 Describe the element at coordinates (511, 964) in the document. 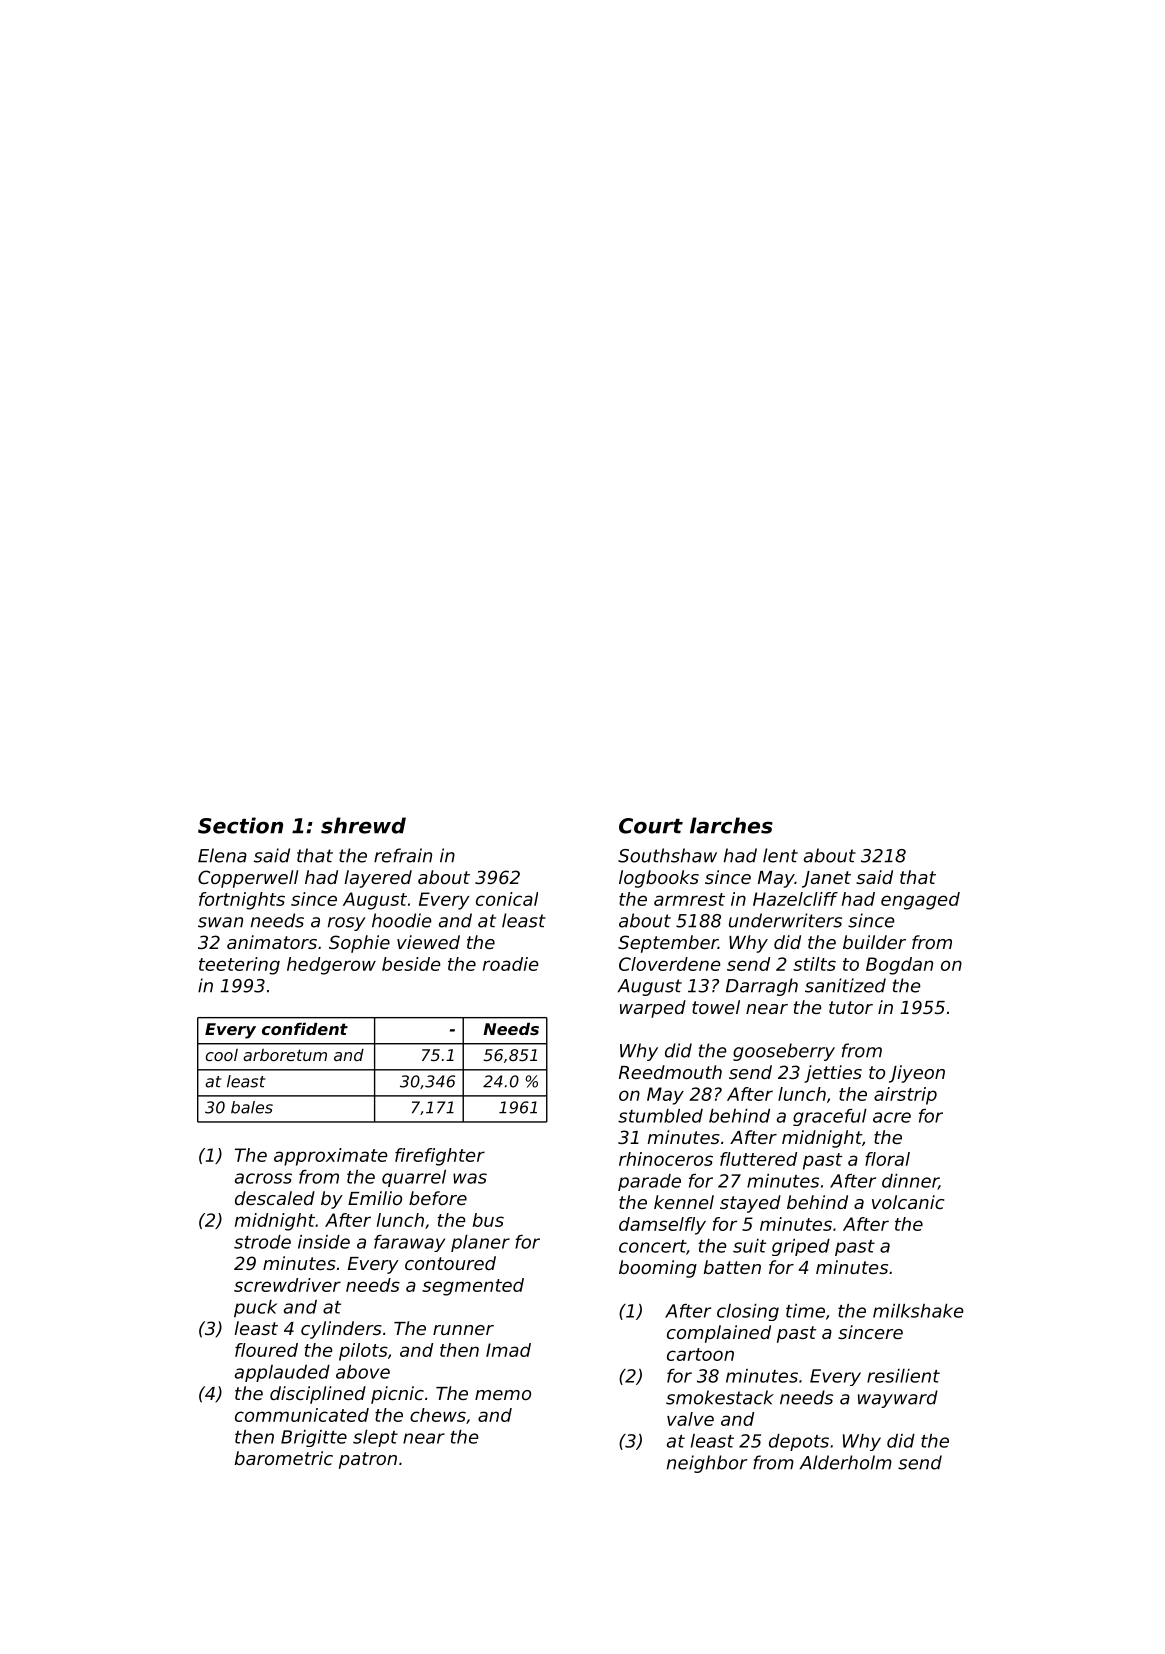

I see `roadie` at that location.
